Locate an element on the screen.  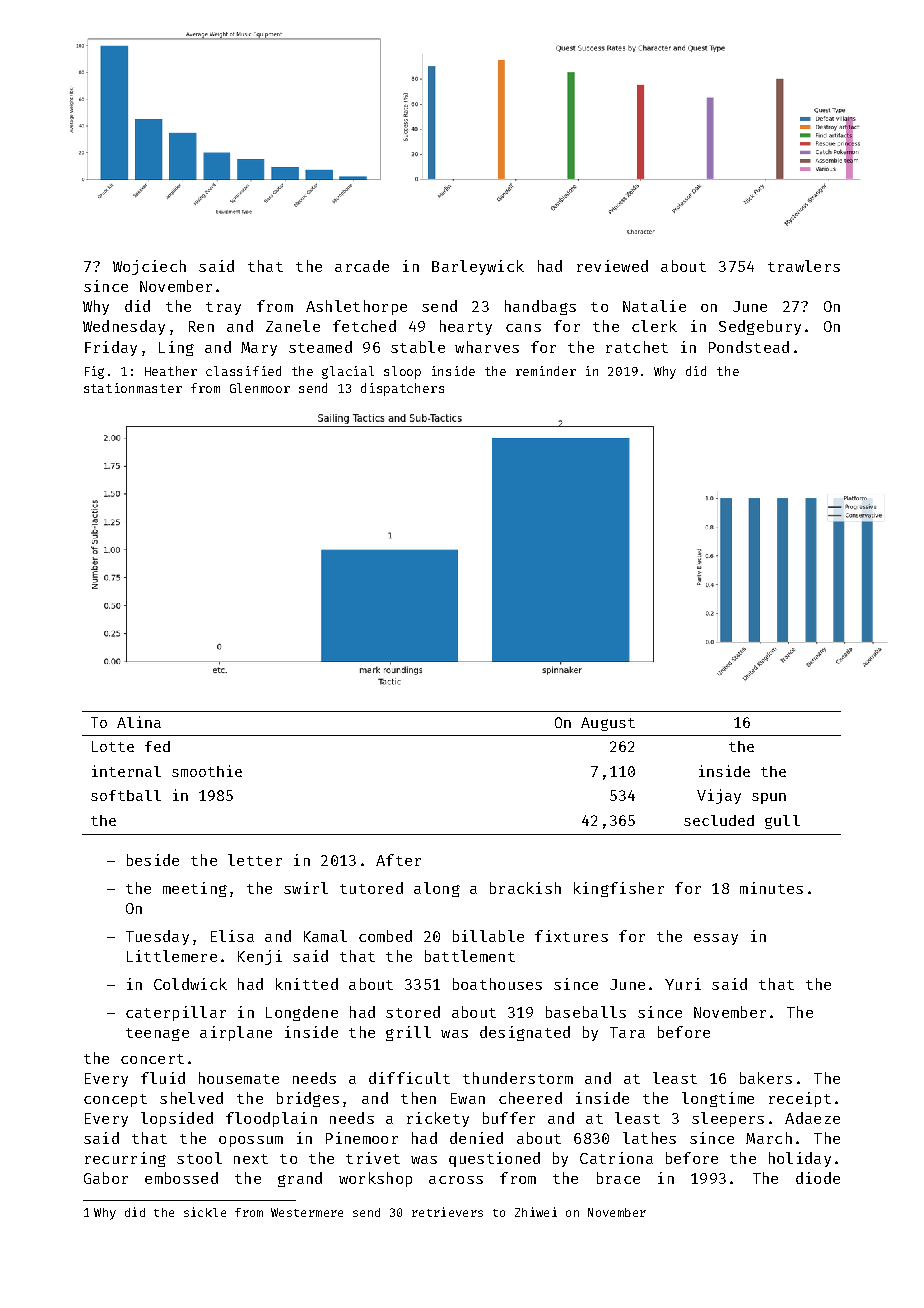
tutored is located at coordinates (371, 888).
